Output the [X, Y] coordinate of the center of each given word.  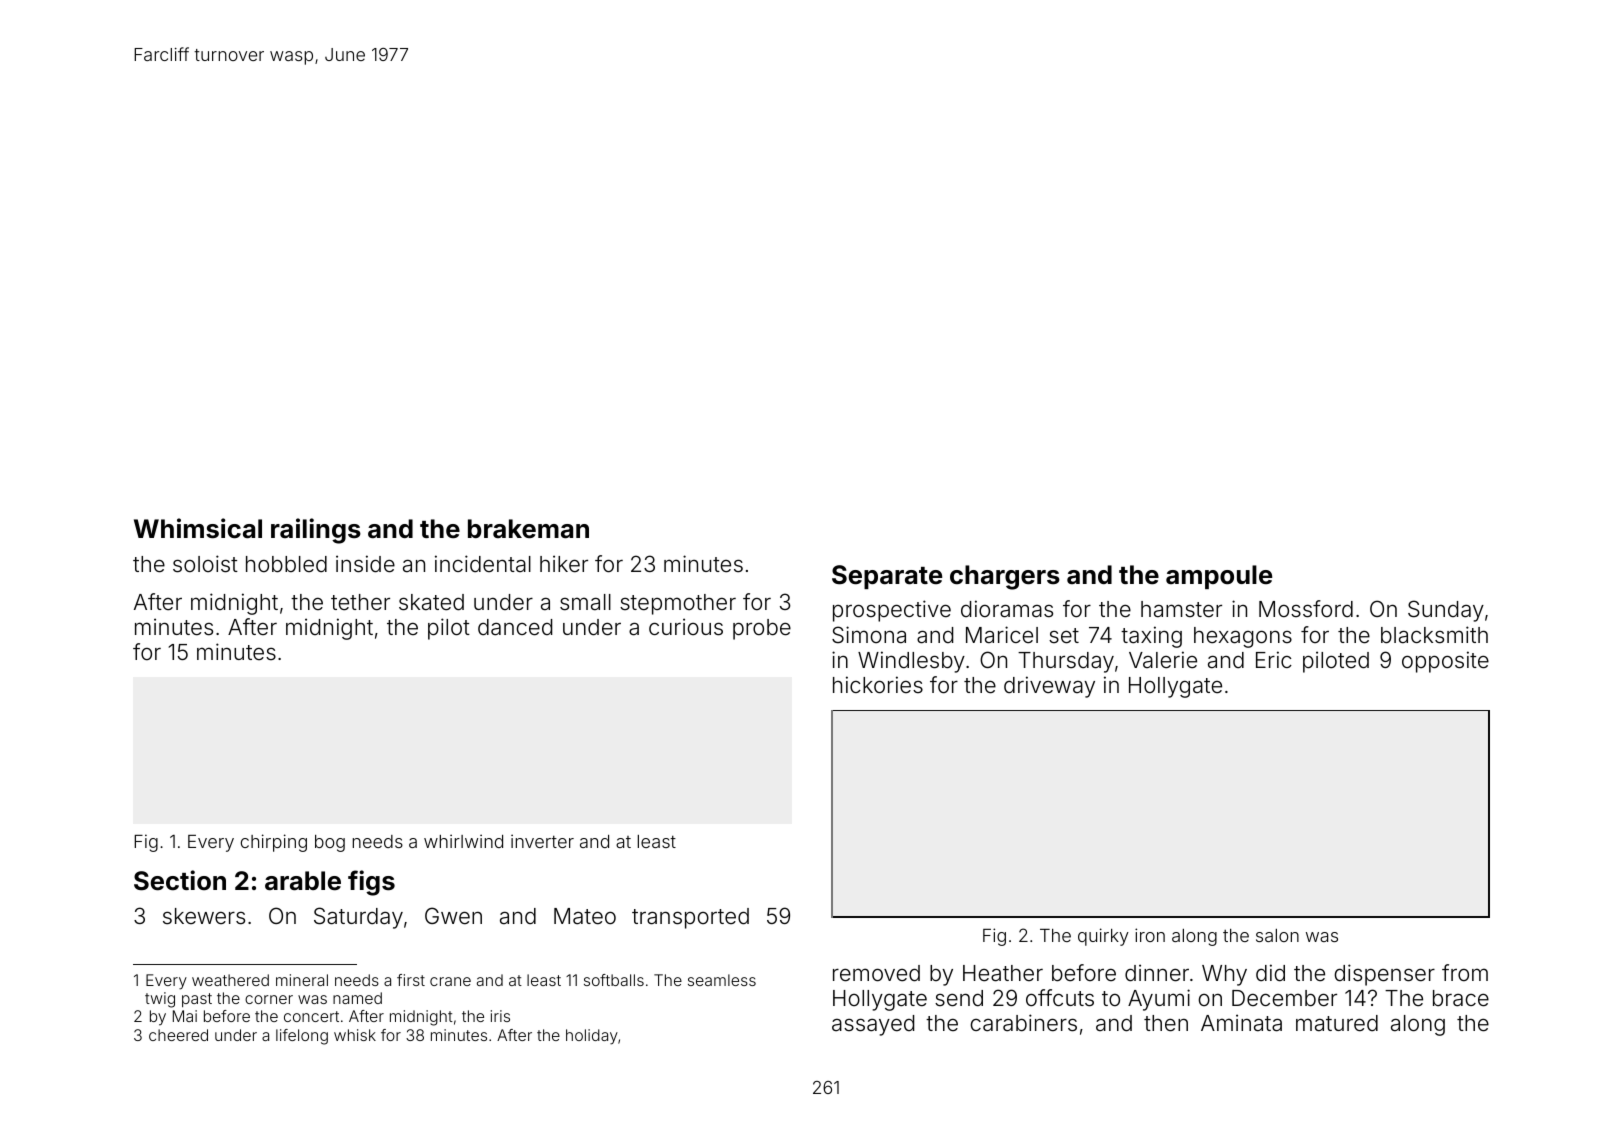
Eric [1274, 659]
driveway [1049, 687]
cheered [178, 1035]
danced [515, 627]
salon [1277, 935]
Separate [887, 577]
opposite [1445, 662]
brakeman [528, 529]
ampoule [1219, 577]
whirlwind [463, 841]
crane [450, 981]
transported [690, 918]
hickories [878, 685]
